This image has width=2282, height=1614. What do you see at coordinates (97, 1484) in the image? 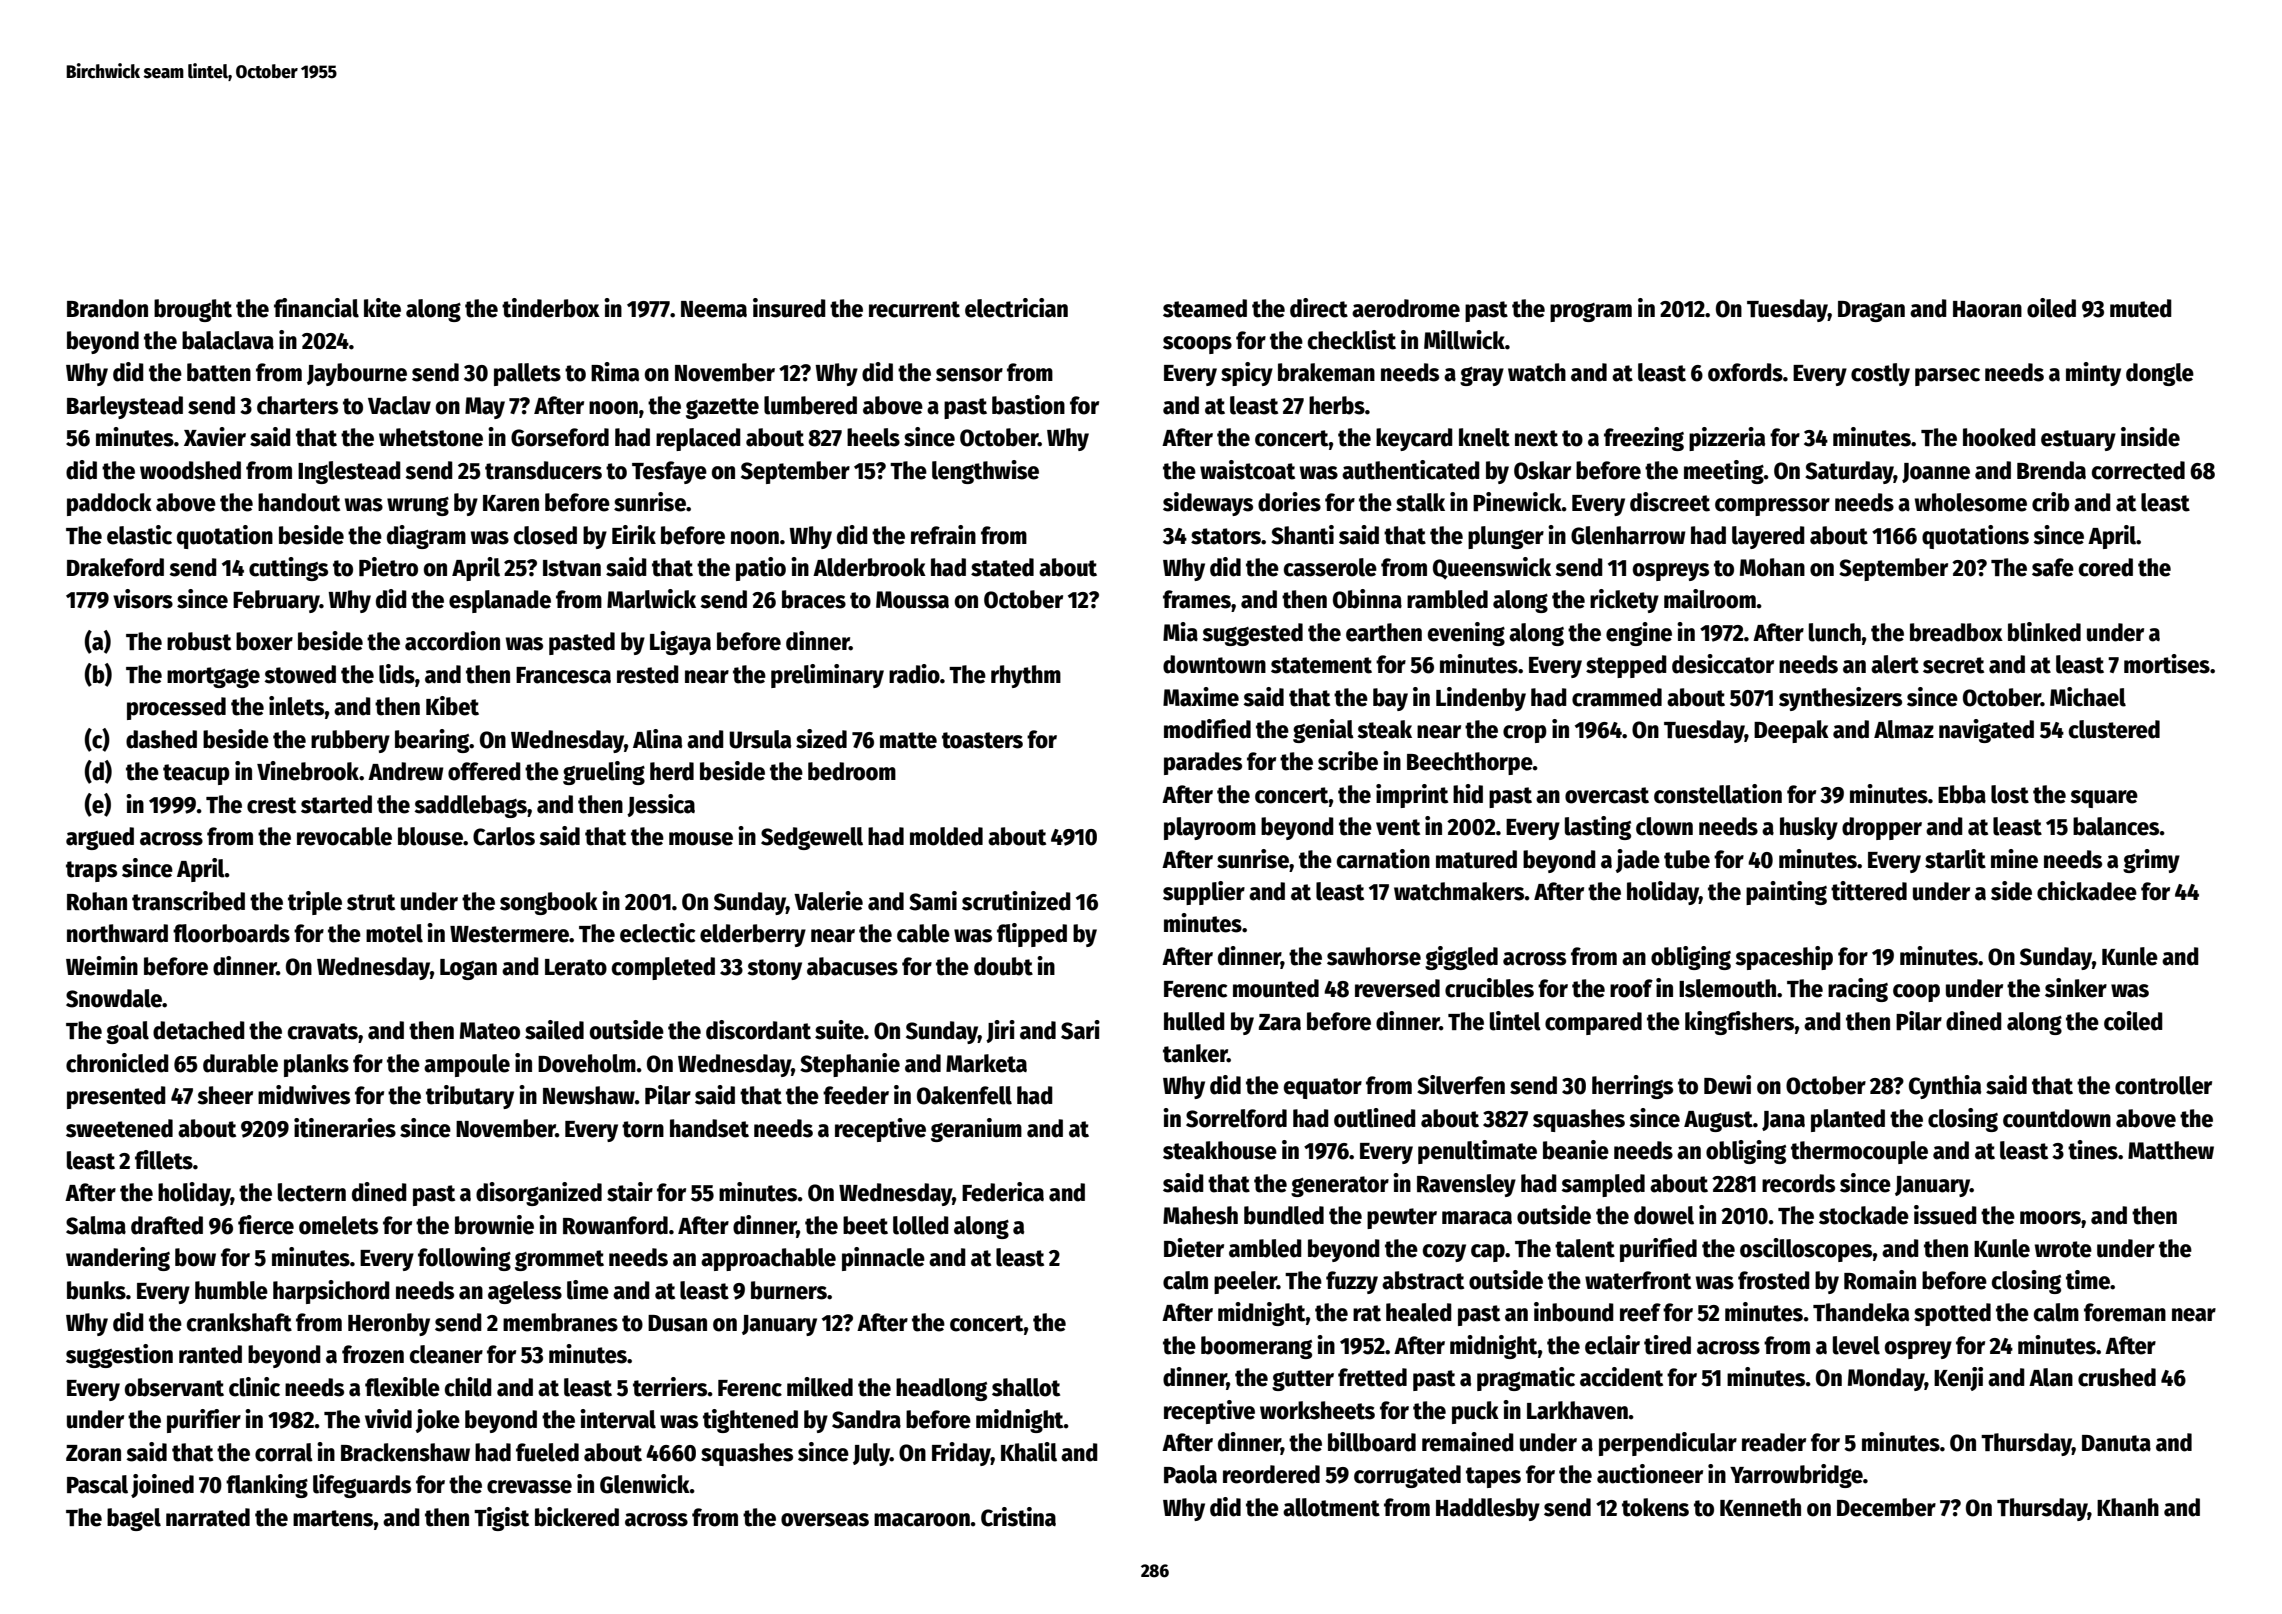
I see `Pascal` at bounding box center [97, 1484].
